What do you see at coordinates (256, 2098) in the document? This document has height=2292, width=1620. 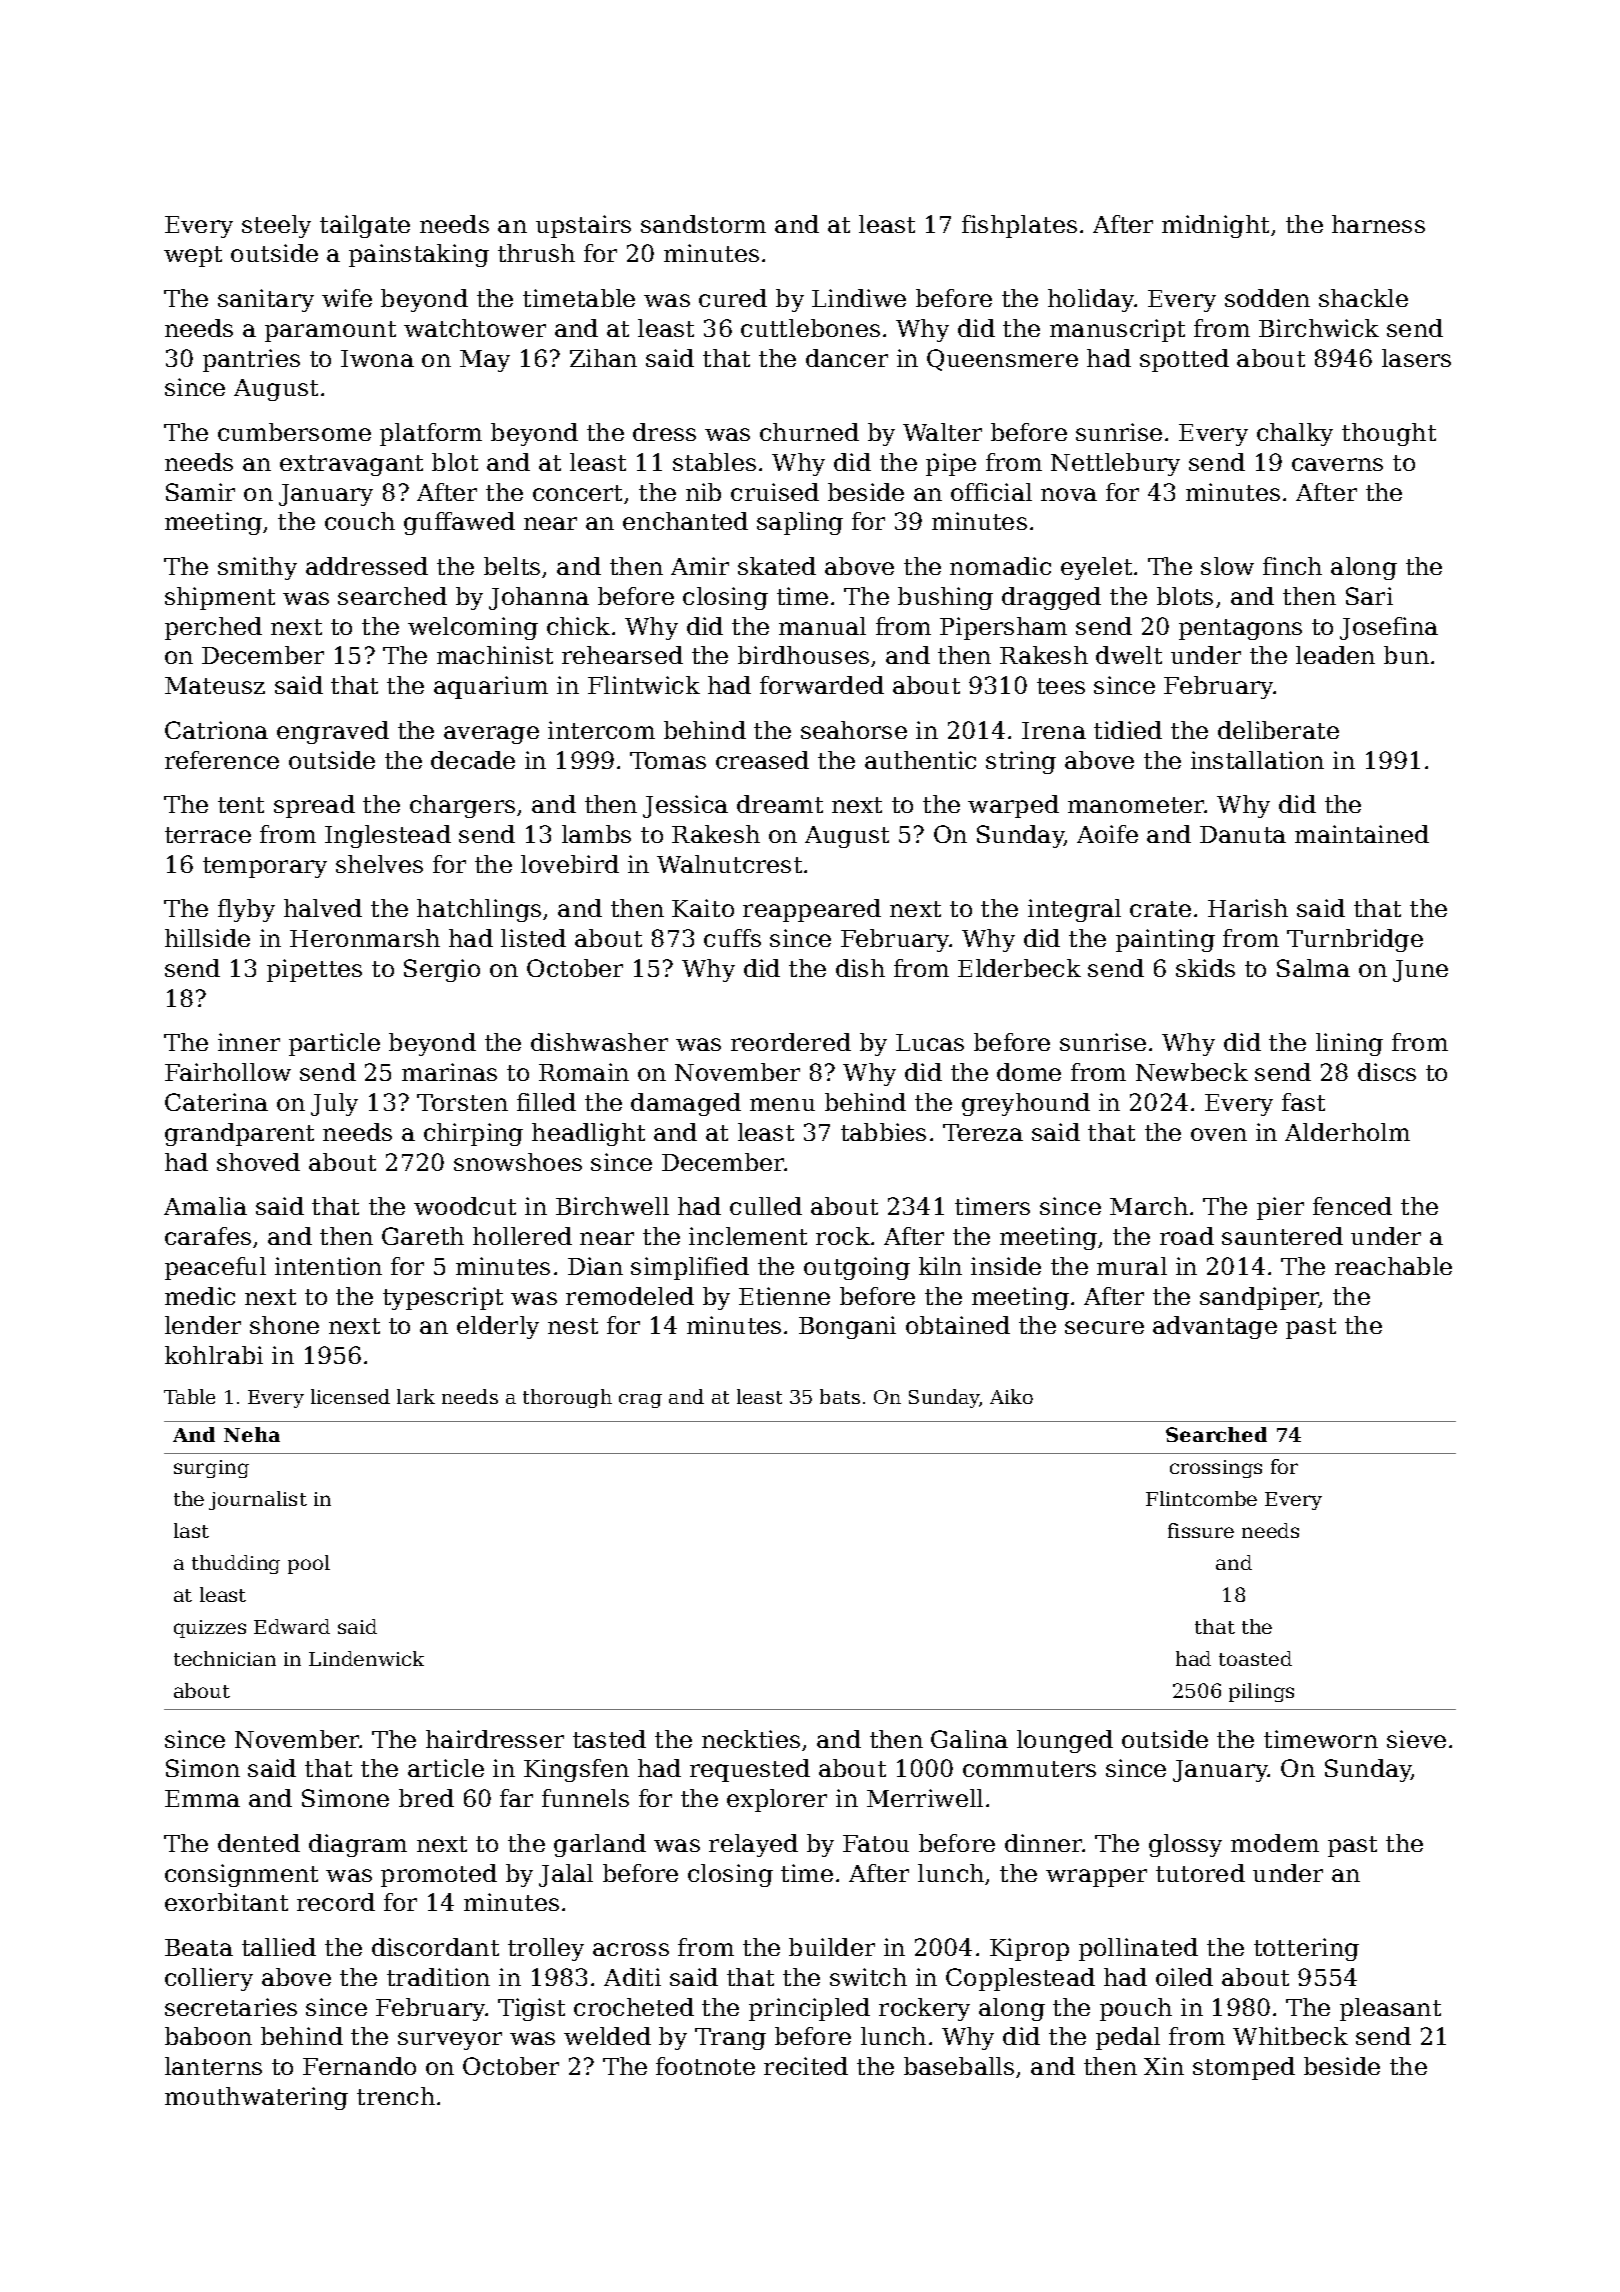 I see `mouthwatering` at bounding box center [256, 2098].
